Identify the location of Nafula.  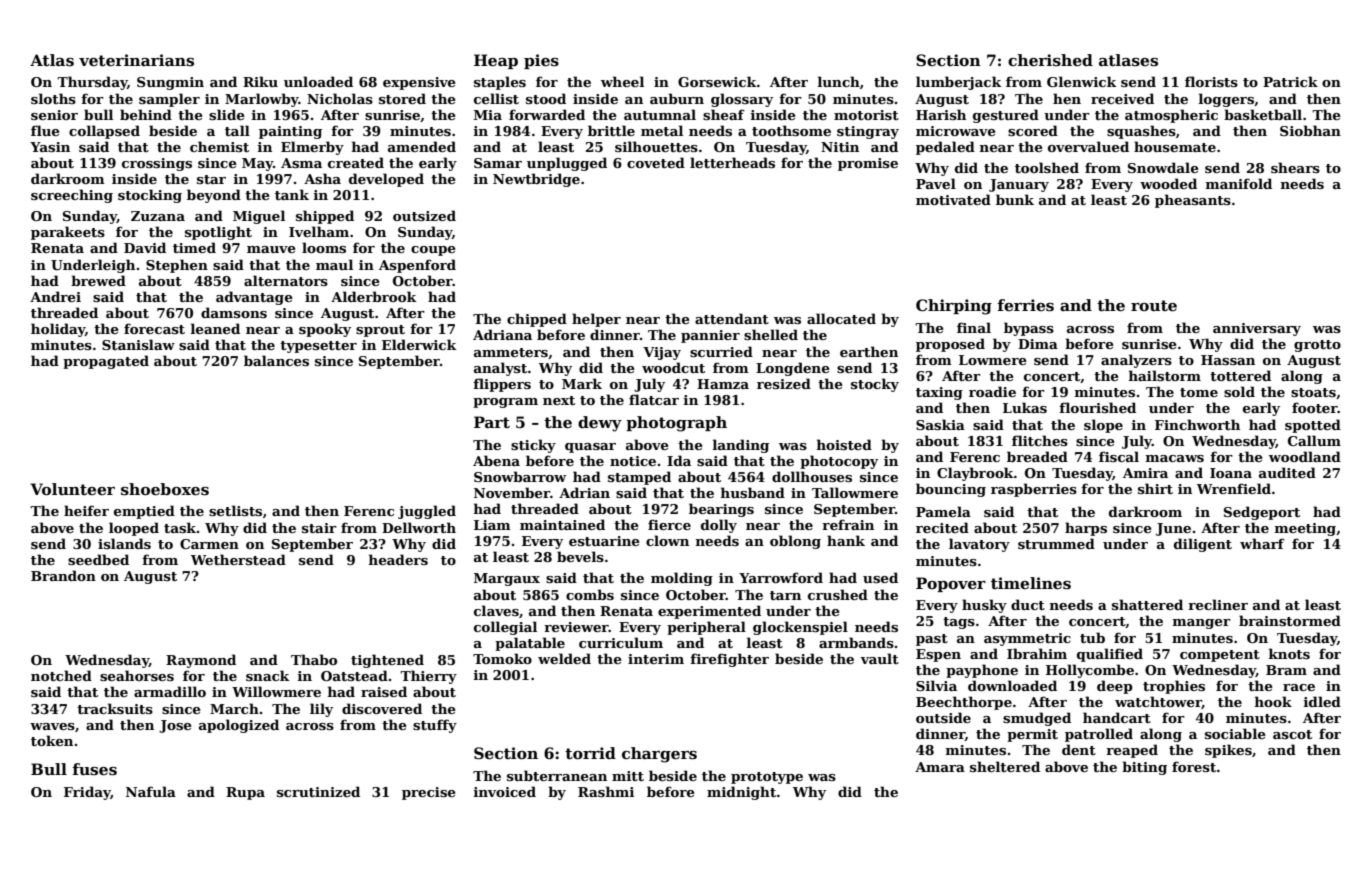
(151, 791).
